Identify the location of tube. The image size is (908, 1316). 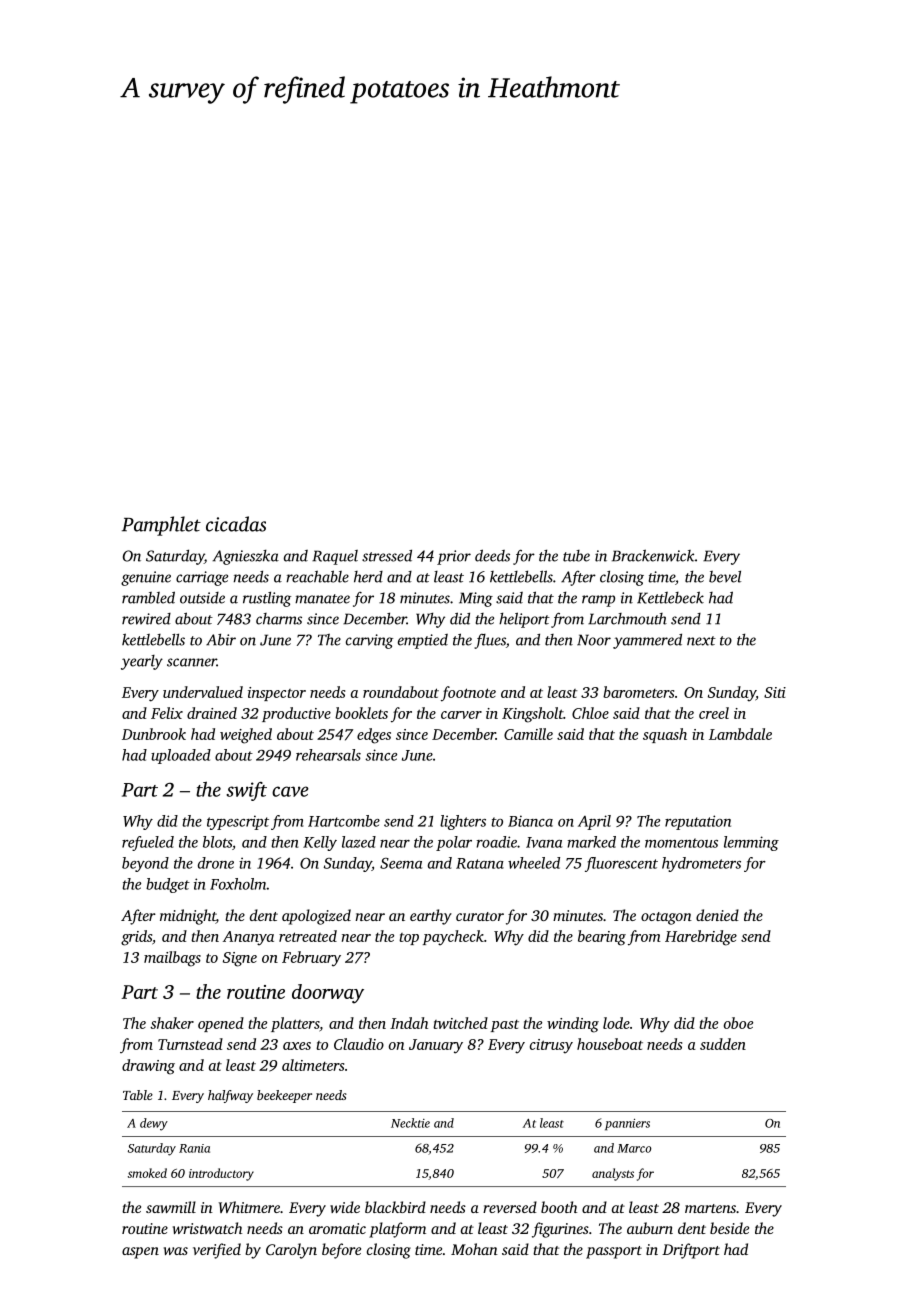
(576, 556).
